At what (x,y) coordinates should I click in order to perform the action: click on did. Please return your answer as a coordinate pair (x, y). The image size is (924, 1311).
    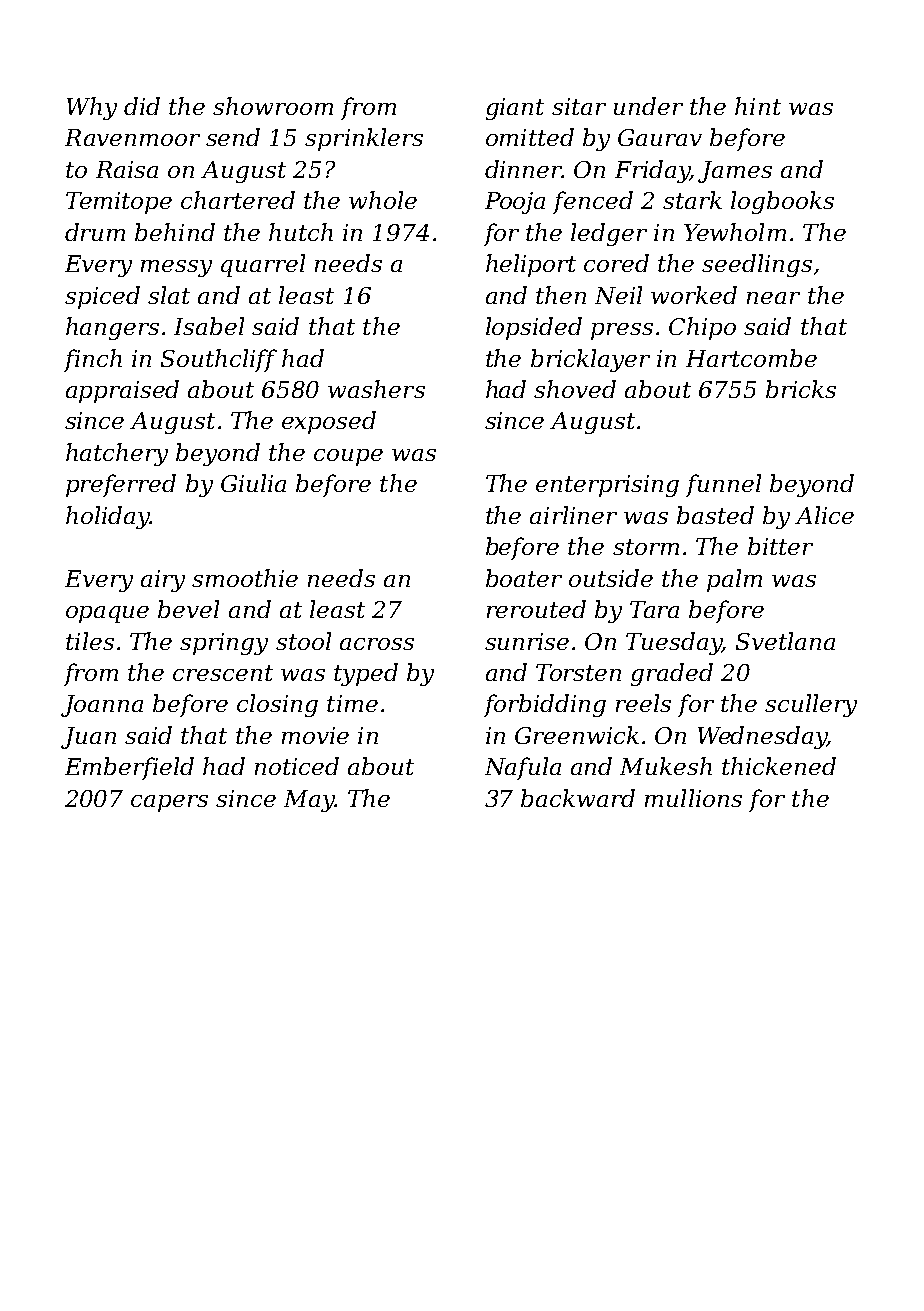
    Looking at the image, I should click on (142, 106).
